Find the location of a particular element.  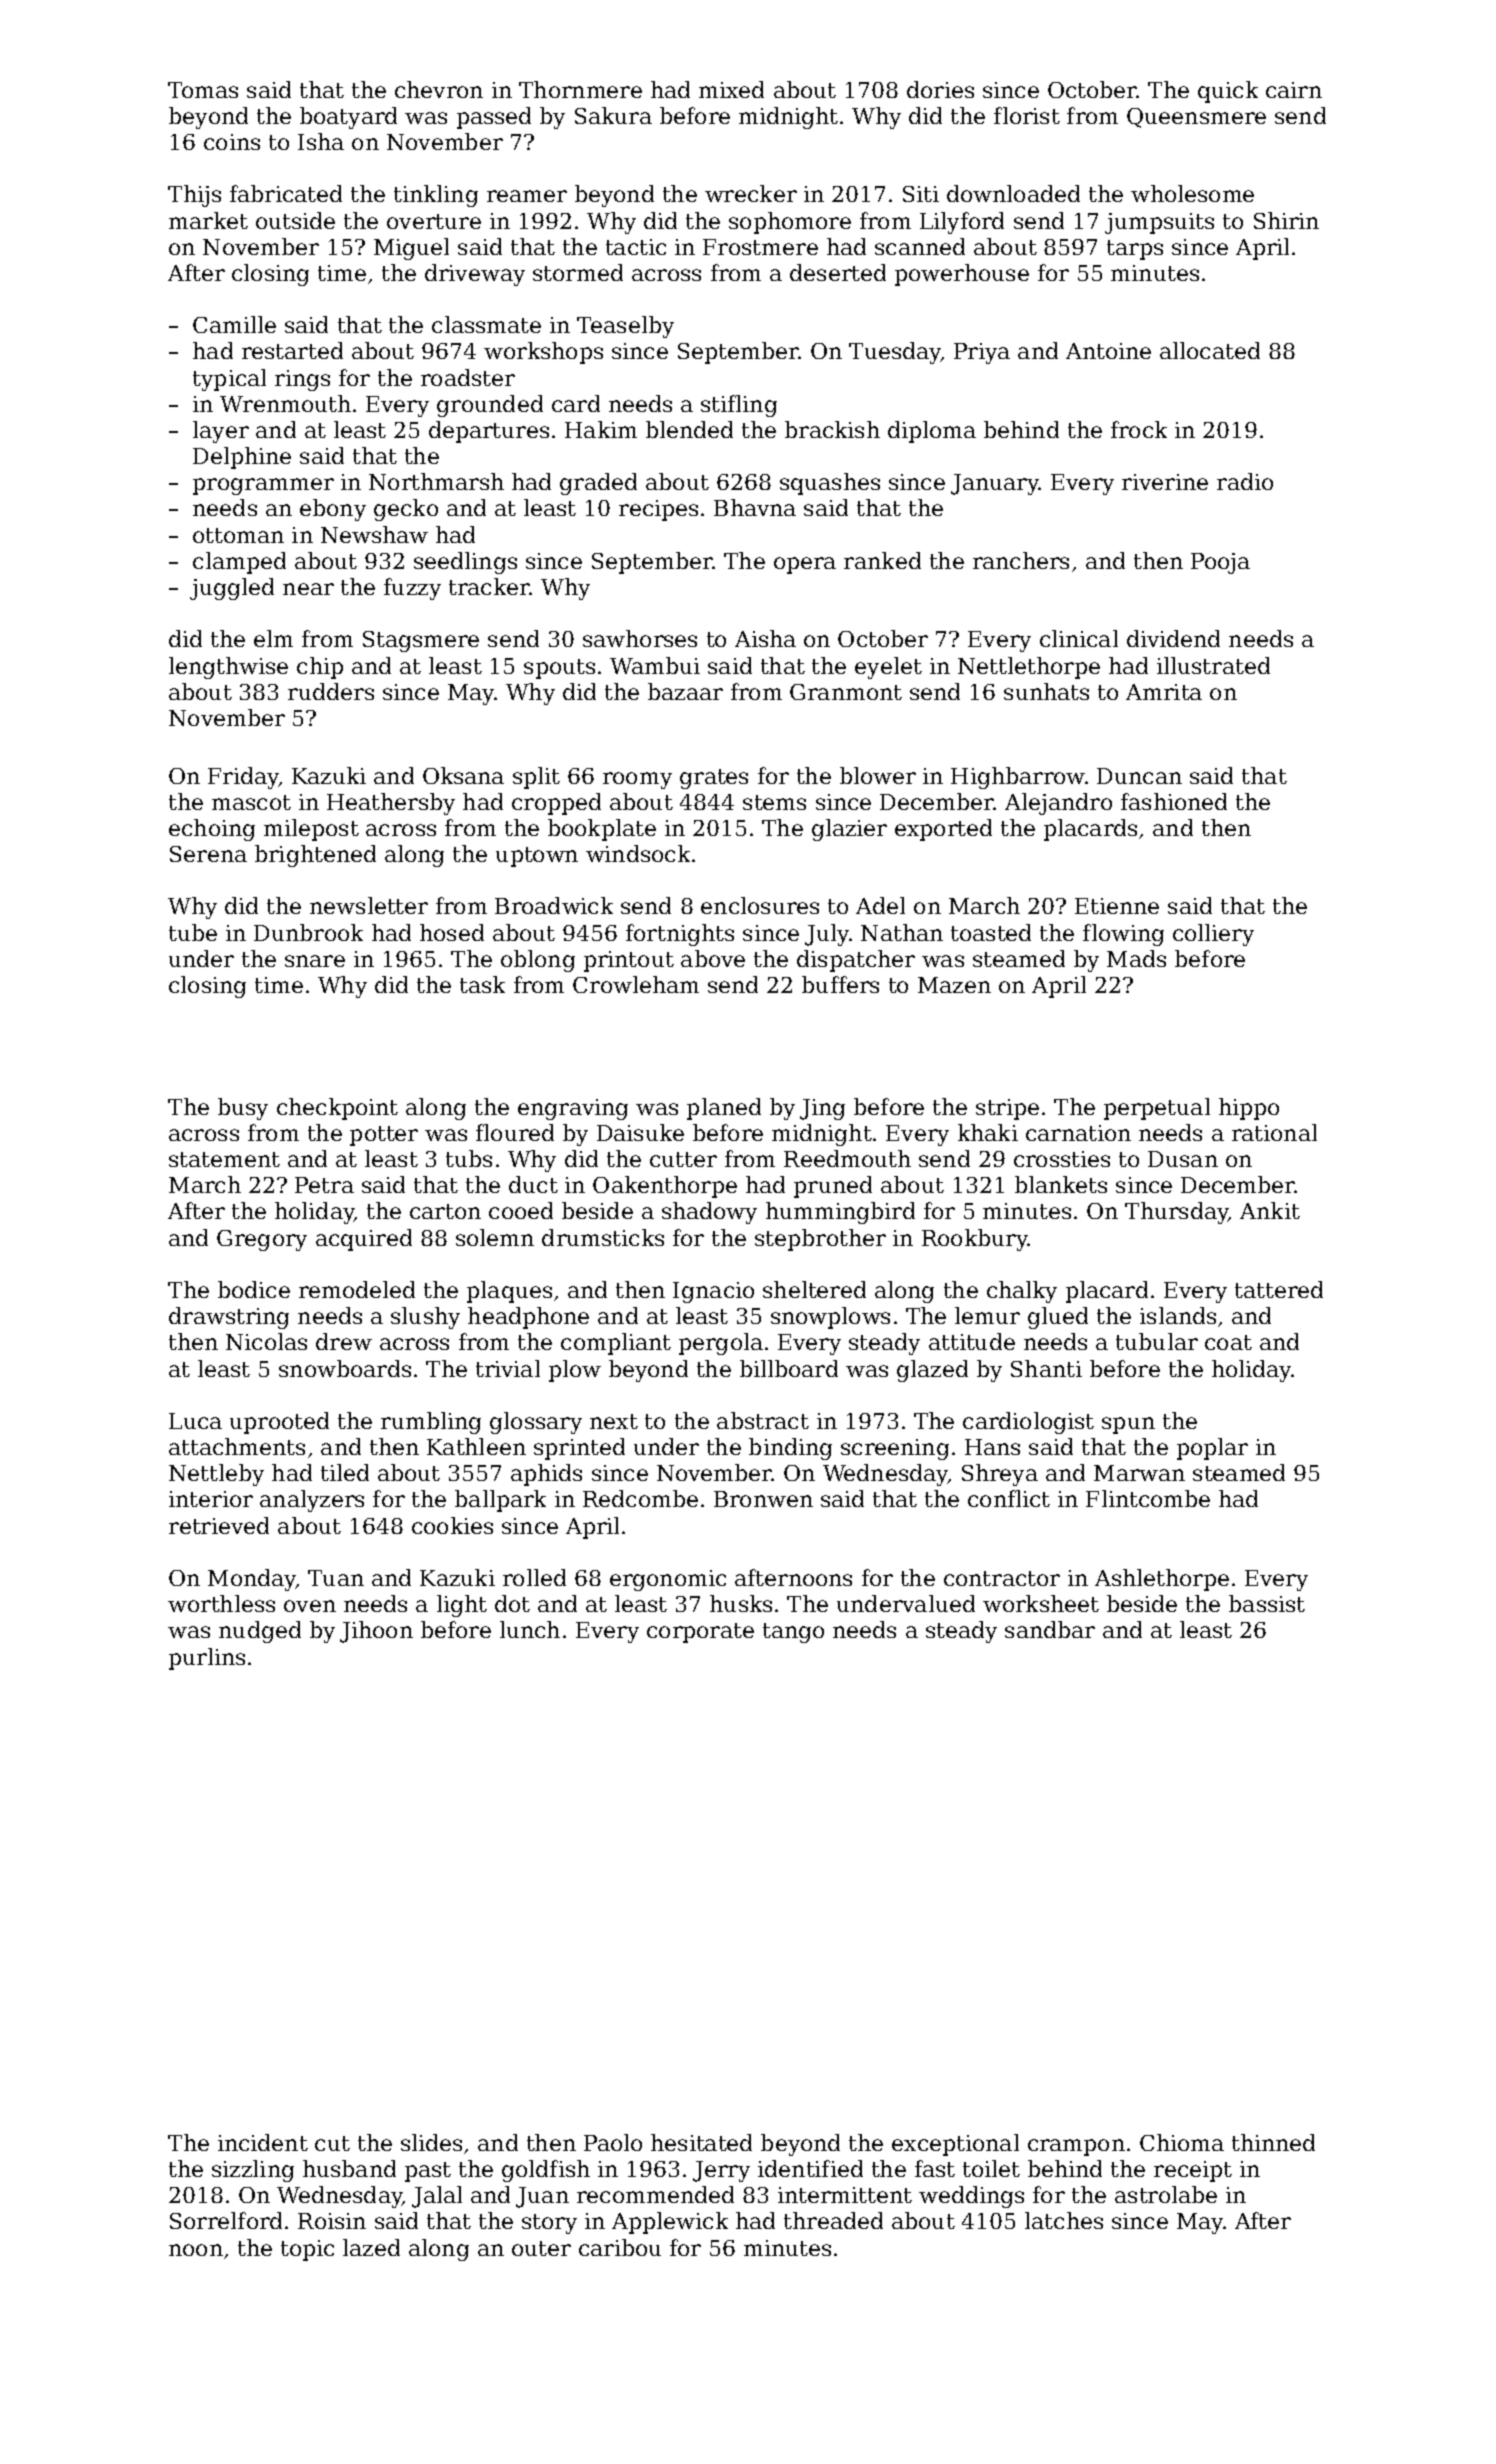

Thornmere is located at coordinates (580, 89).
